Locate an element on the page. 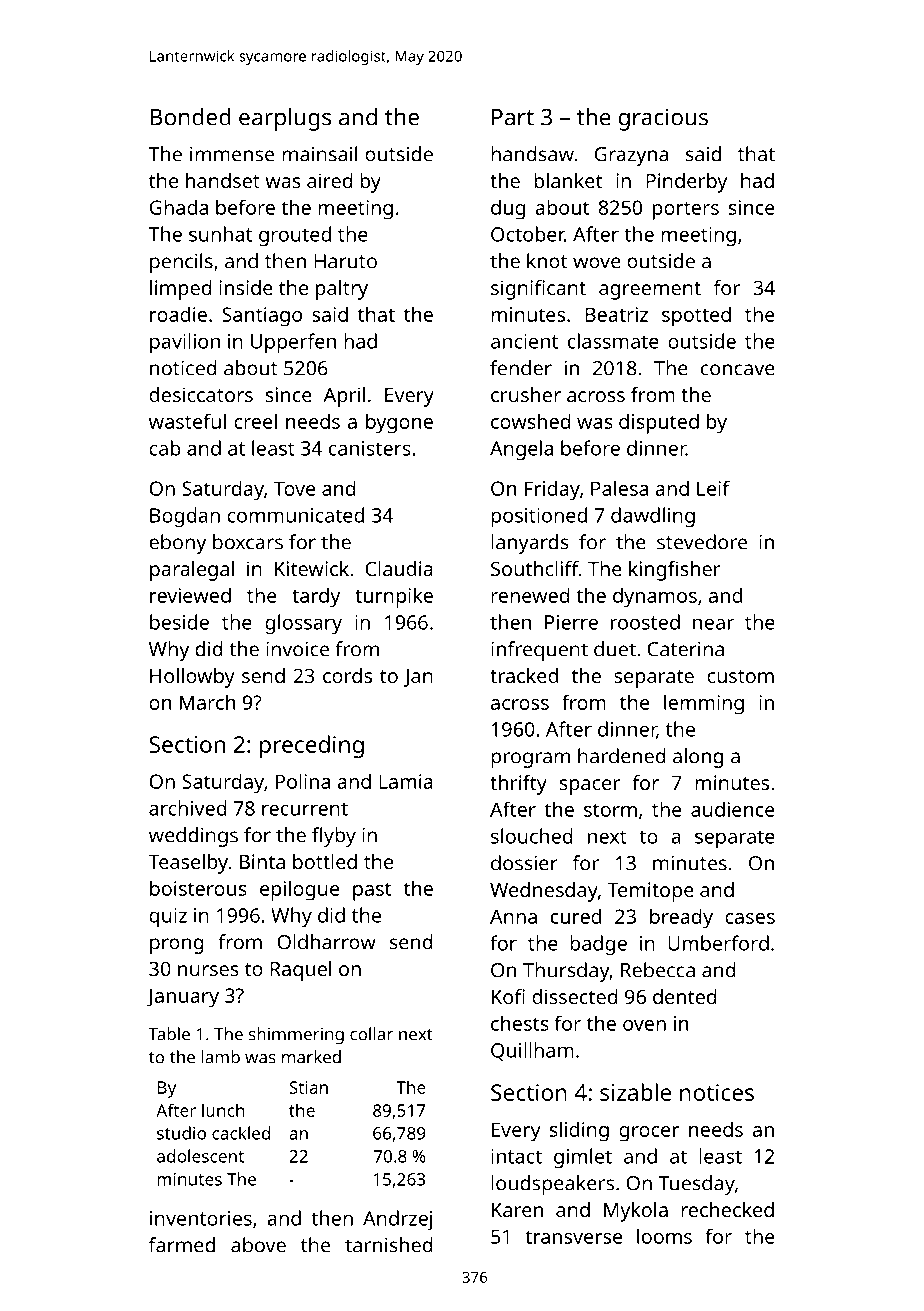  along is located at coordinates (698, 758).
